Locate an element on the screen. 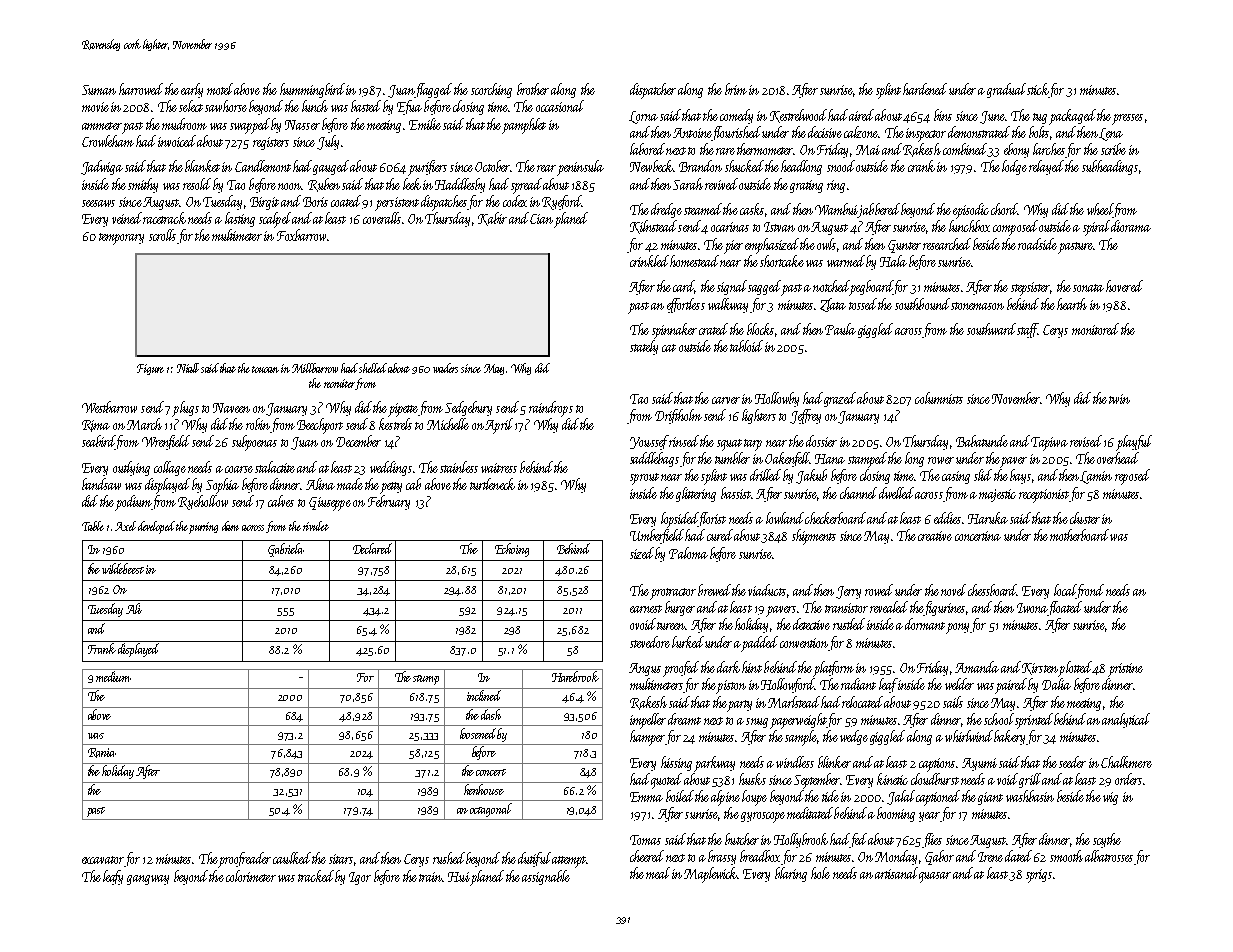  flagged is located at coordinates (433, 90).
